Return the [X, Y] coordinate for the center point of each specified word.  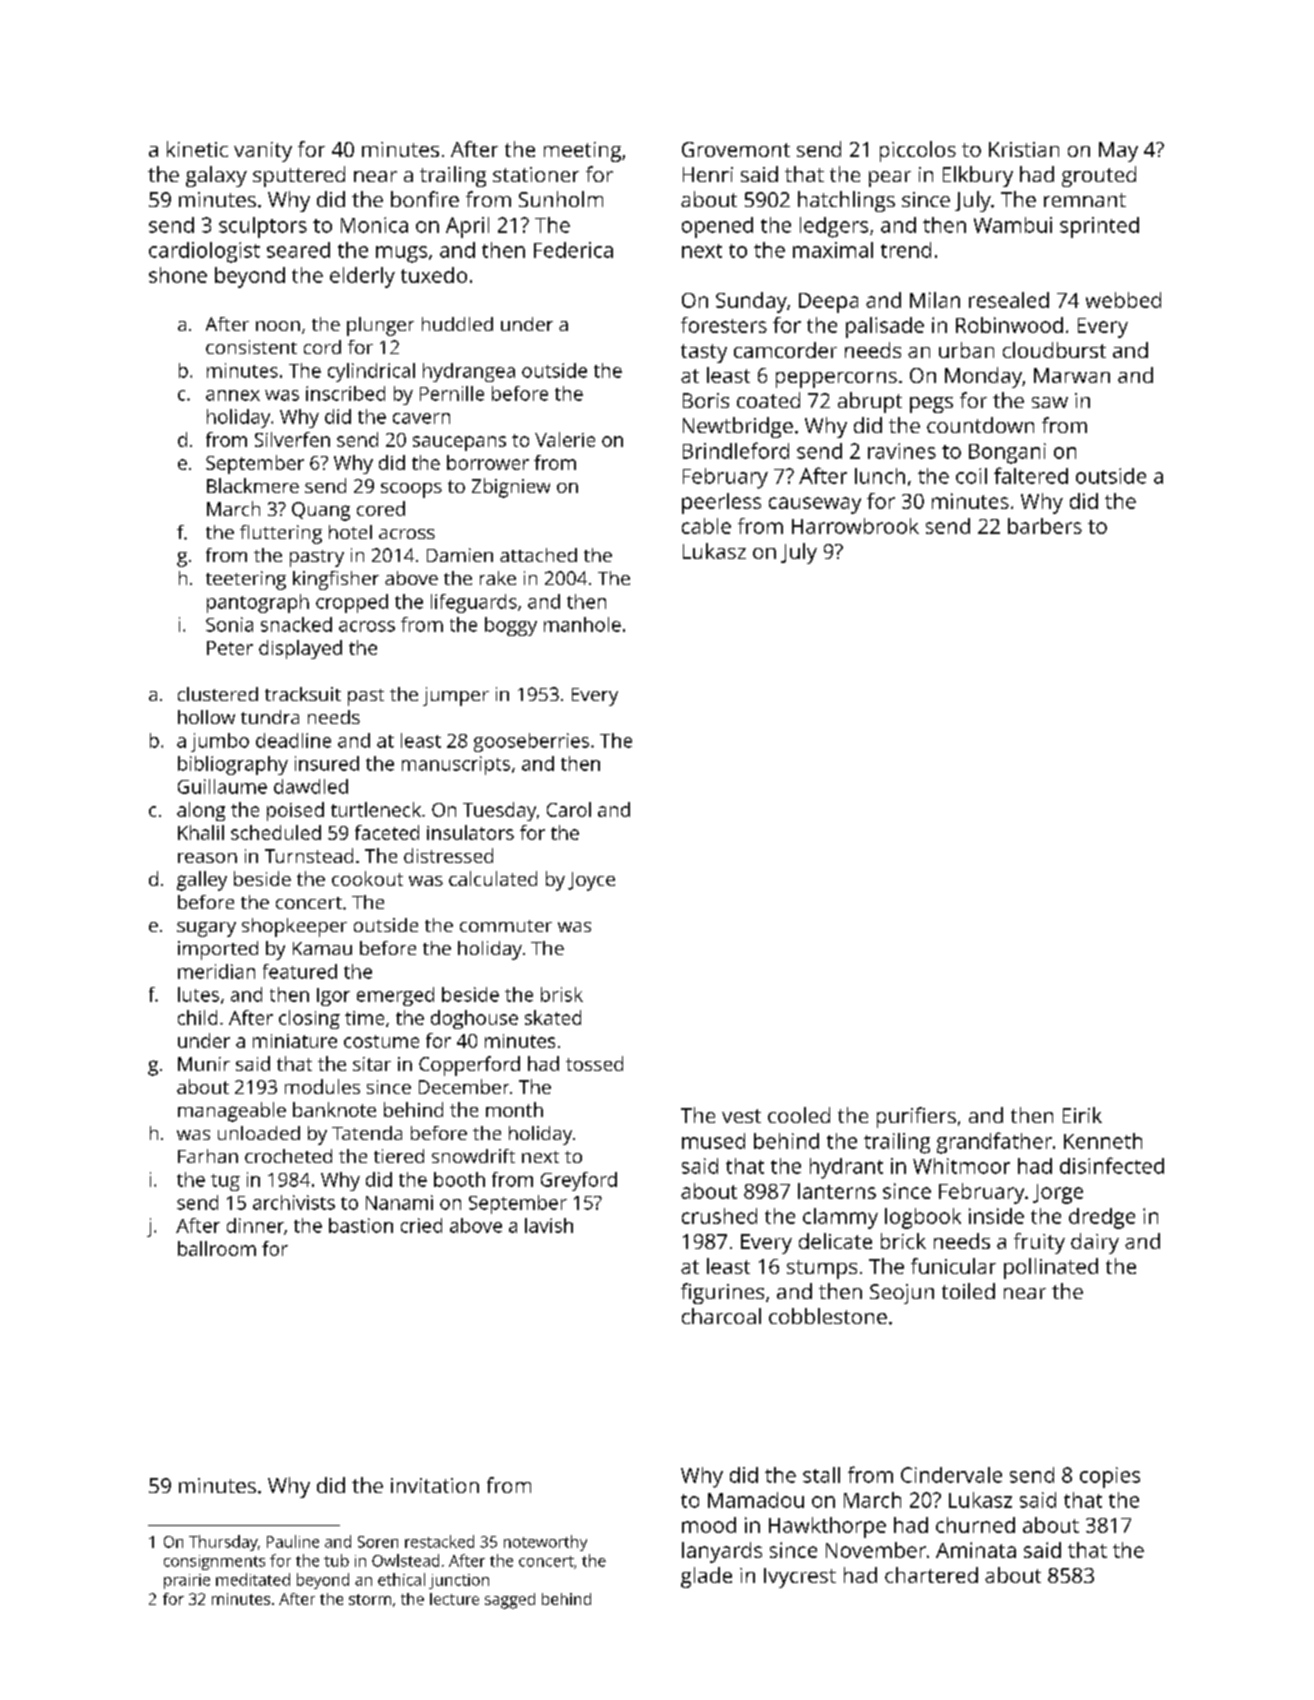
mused [713, 1141]
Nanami [399, 1202]
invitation [435, 1485]
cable [706, 526]
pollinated [1051, 1268]
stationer [536, 174]
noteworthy [545, 1543]
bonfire [425, 199]
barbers [1045, 526]
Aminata [976, 1550]
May [1118, 152]
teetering [246, 580]
